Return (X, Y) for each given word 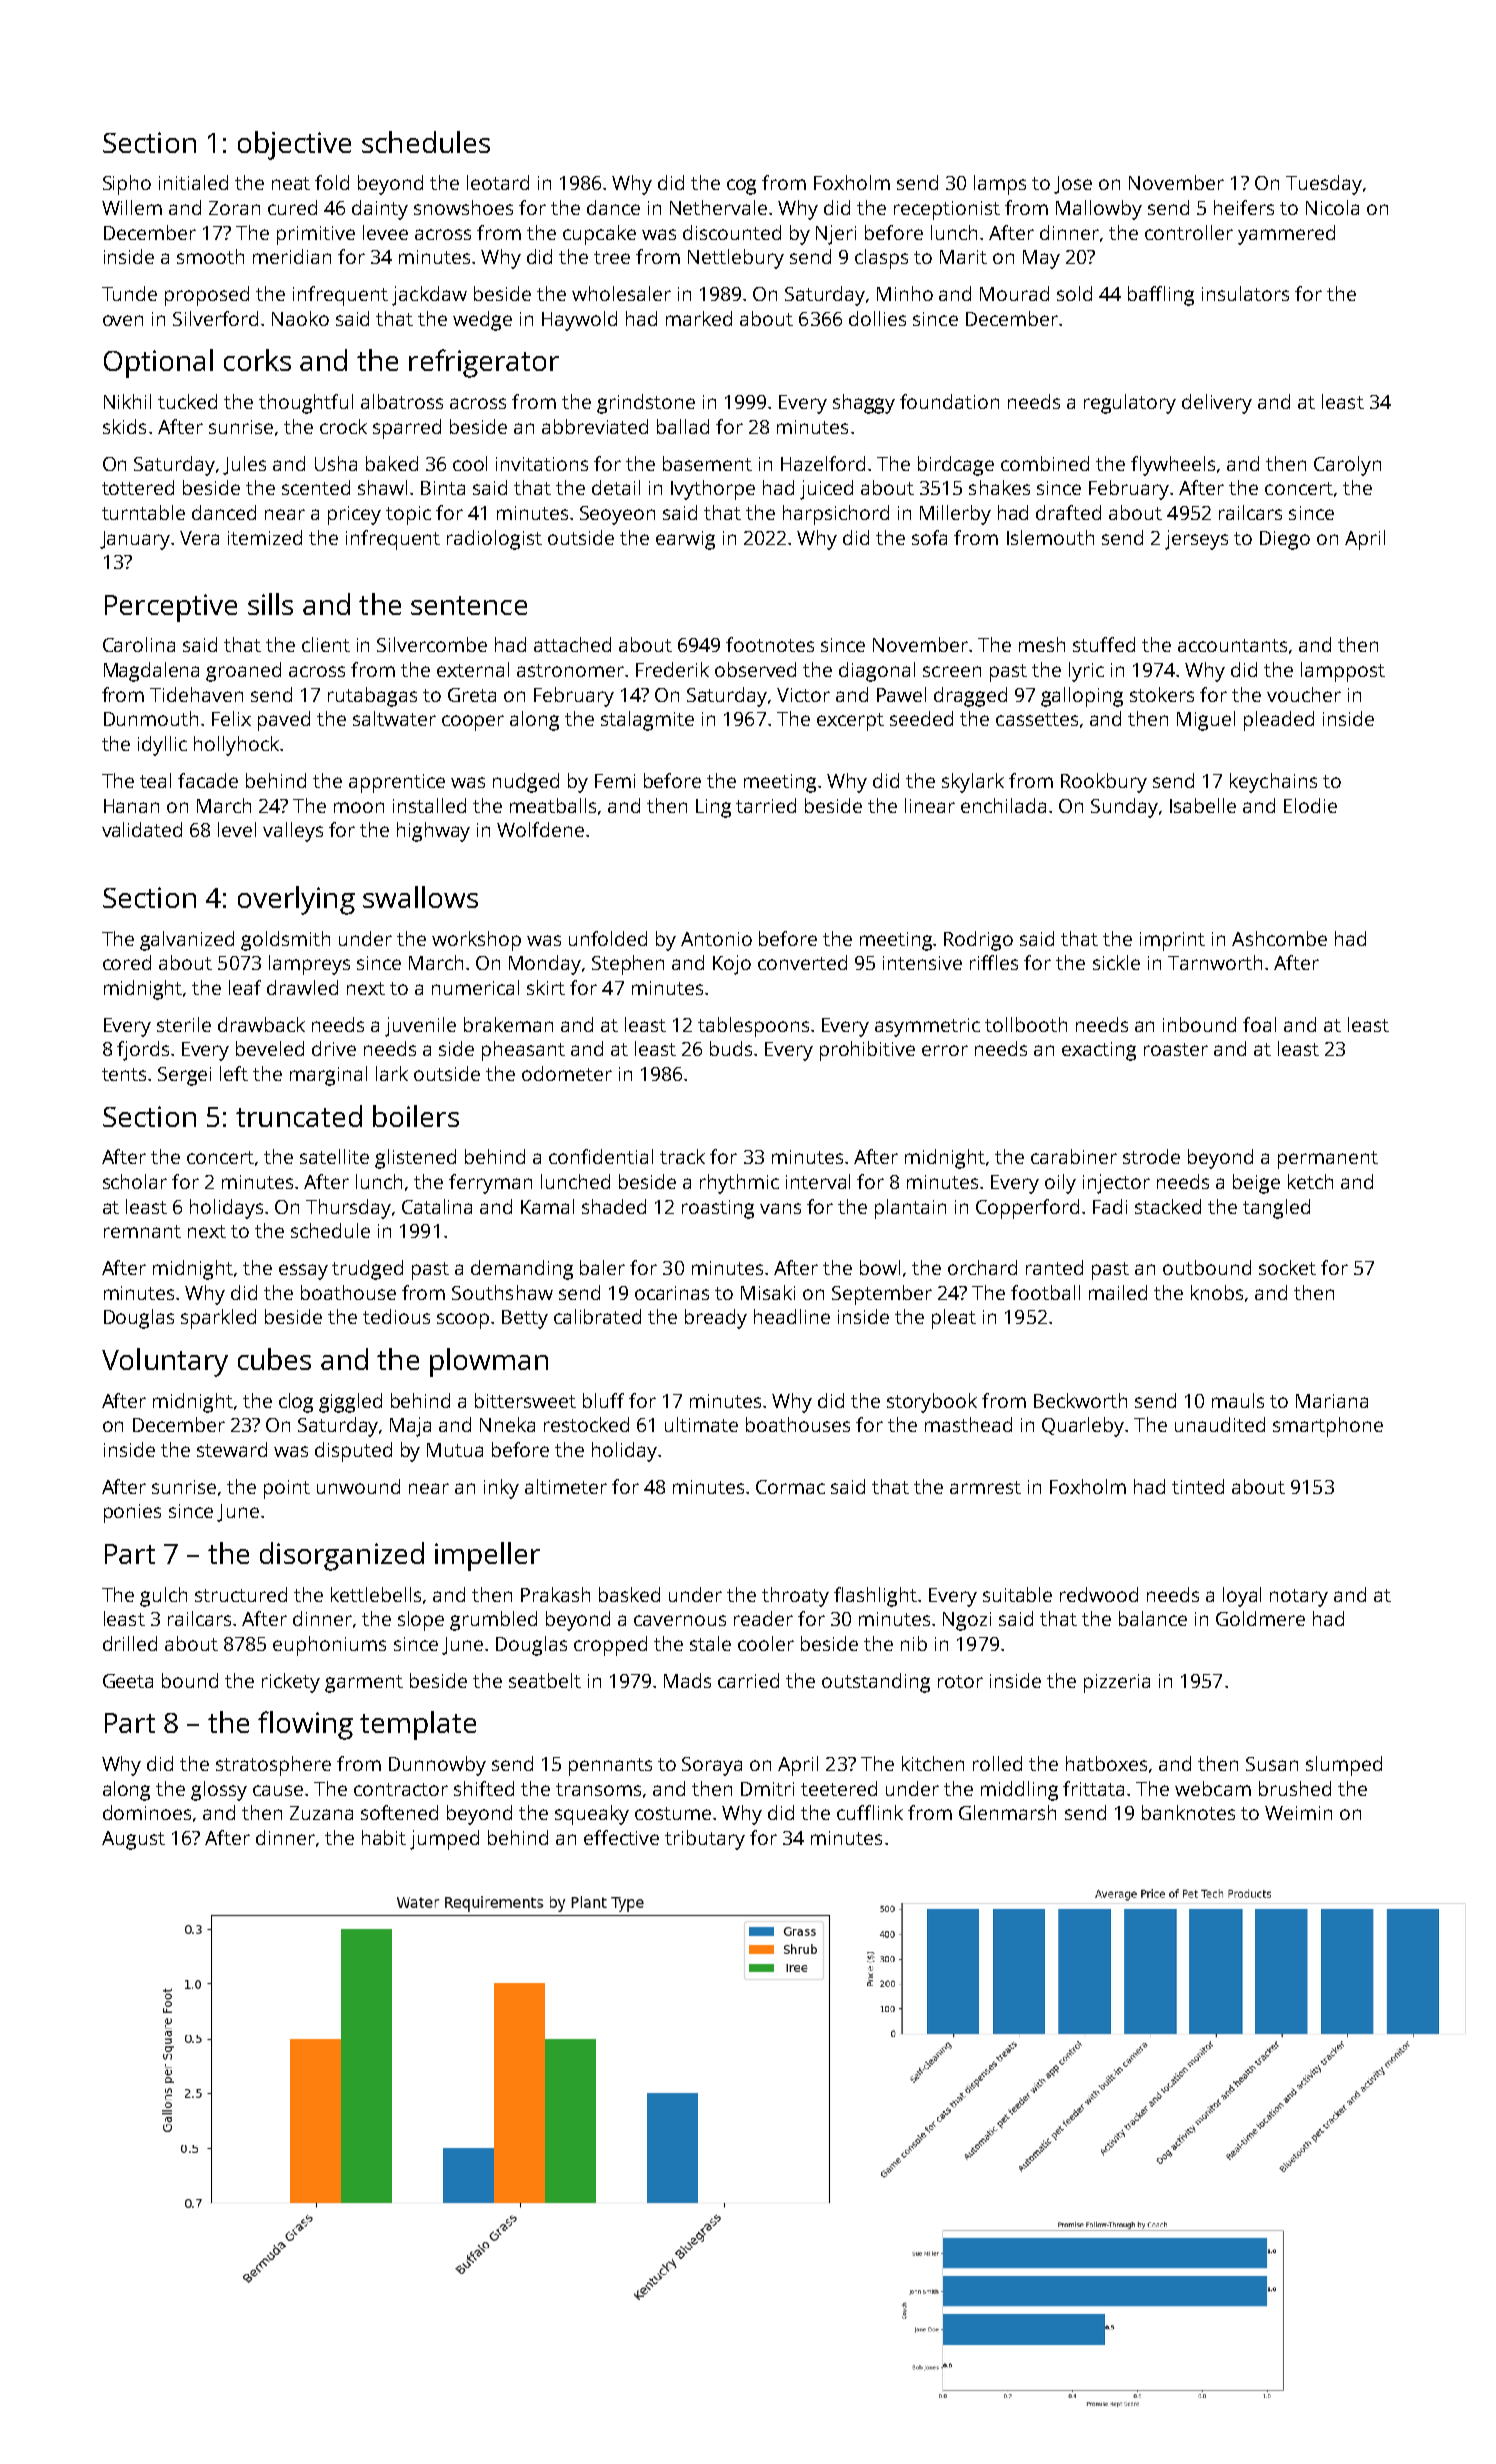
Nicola (1332, 207)
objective (294, 145)
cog (741, 187)
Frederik (672, 669)
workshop (476, 941)
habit (384, 1837)
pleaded (1279, 721)
